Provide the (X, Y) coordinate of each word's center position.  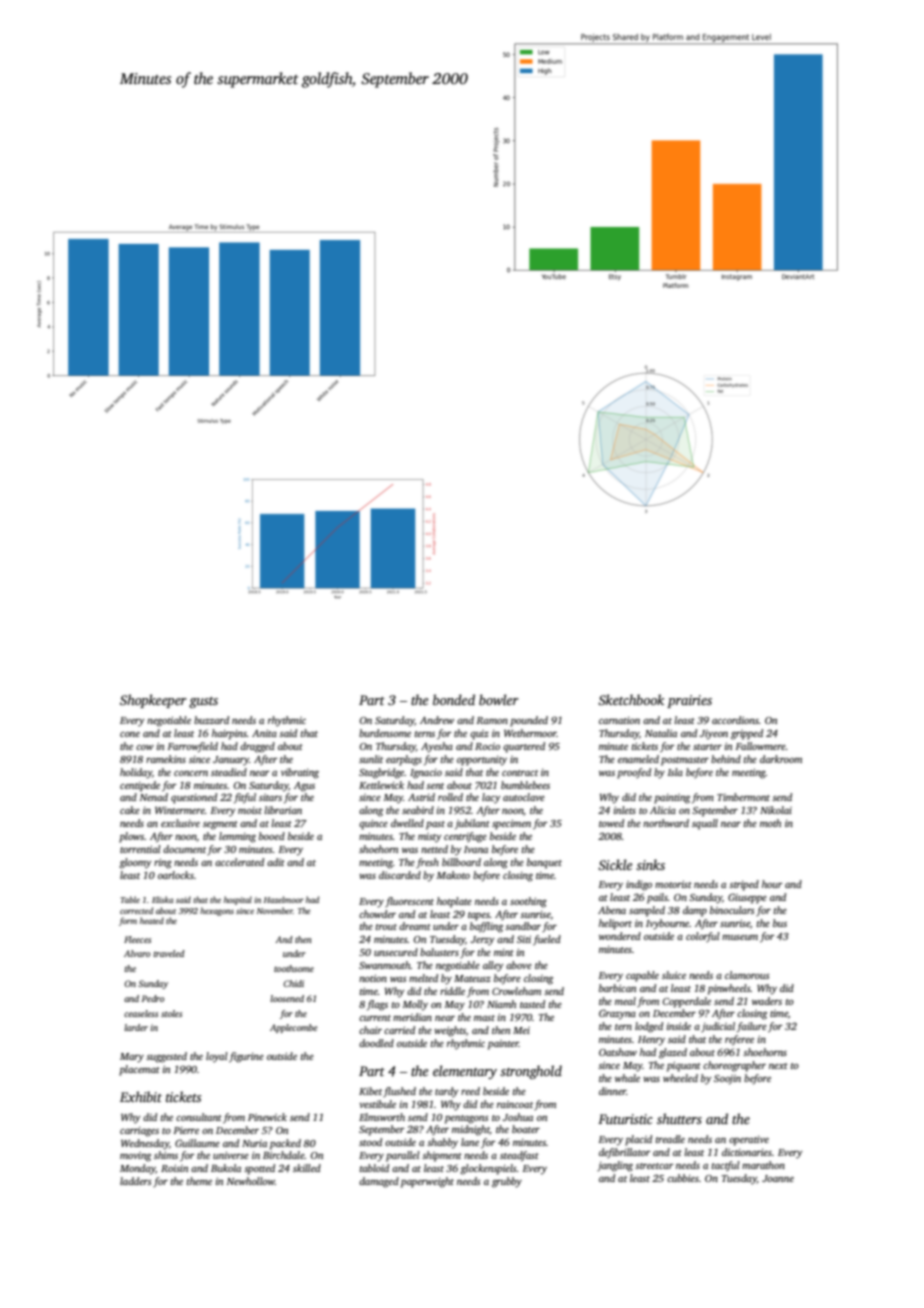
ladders (136, 1181)
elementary (465, 1072)
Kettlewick (381, 785)
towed (611, 823)
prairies (689, 701)
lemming (237, 837)
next (778, 1066)
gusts (203, 702)
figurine (246, 1057)
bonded (454, 699)
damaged (379, 1182)
